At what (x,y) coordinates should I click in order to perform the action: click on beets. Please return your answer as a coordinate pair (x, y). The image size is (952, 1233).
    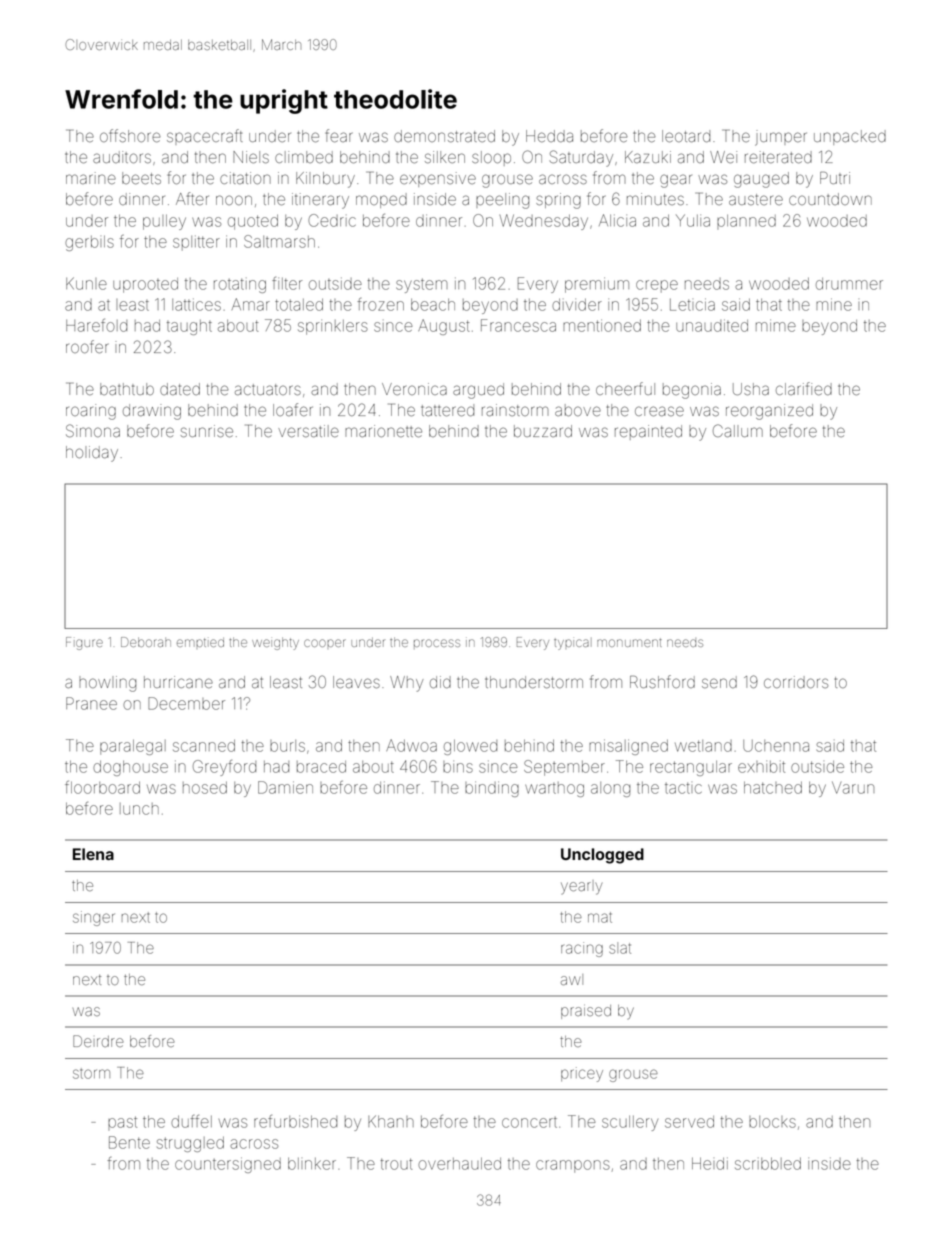
    Looking at the image, I should click on (141, 178).
